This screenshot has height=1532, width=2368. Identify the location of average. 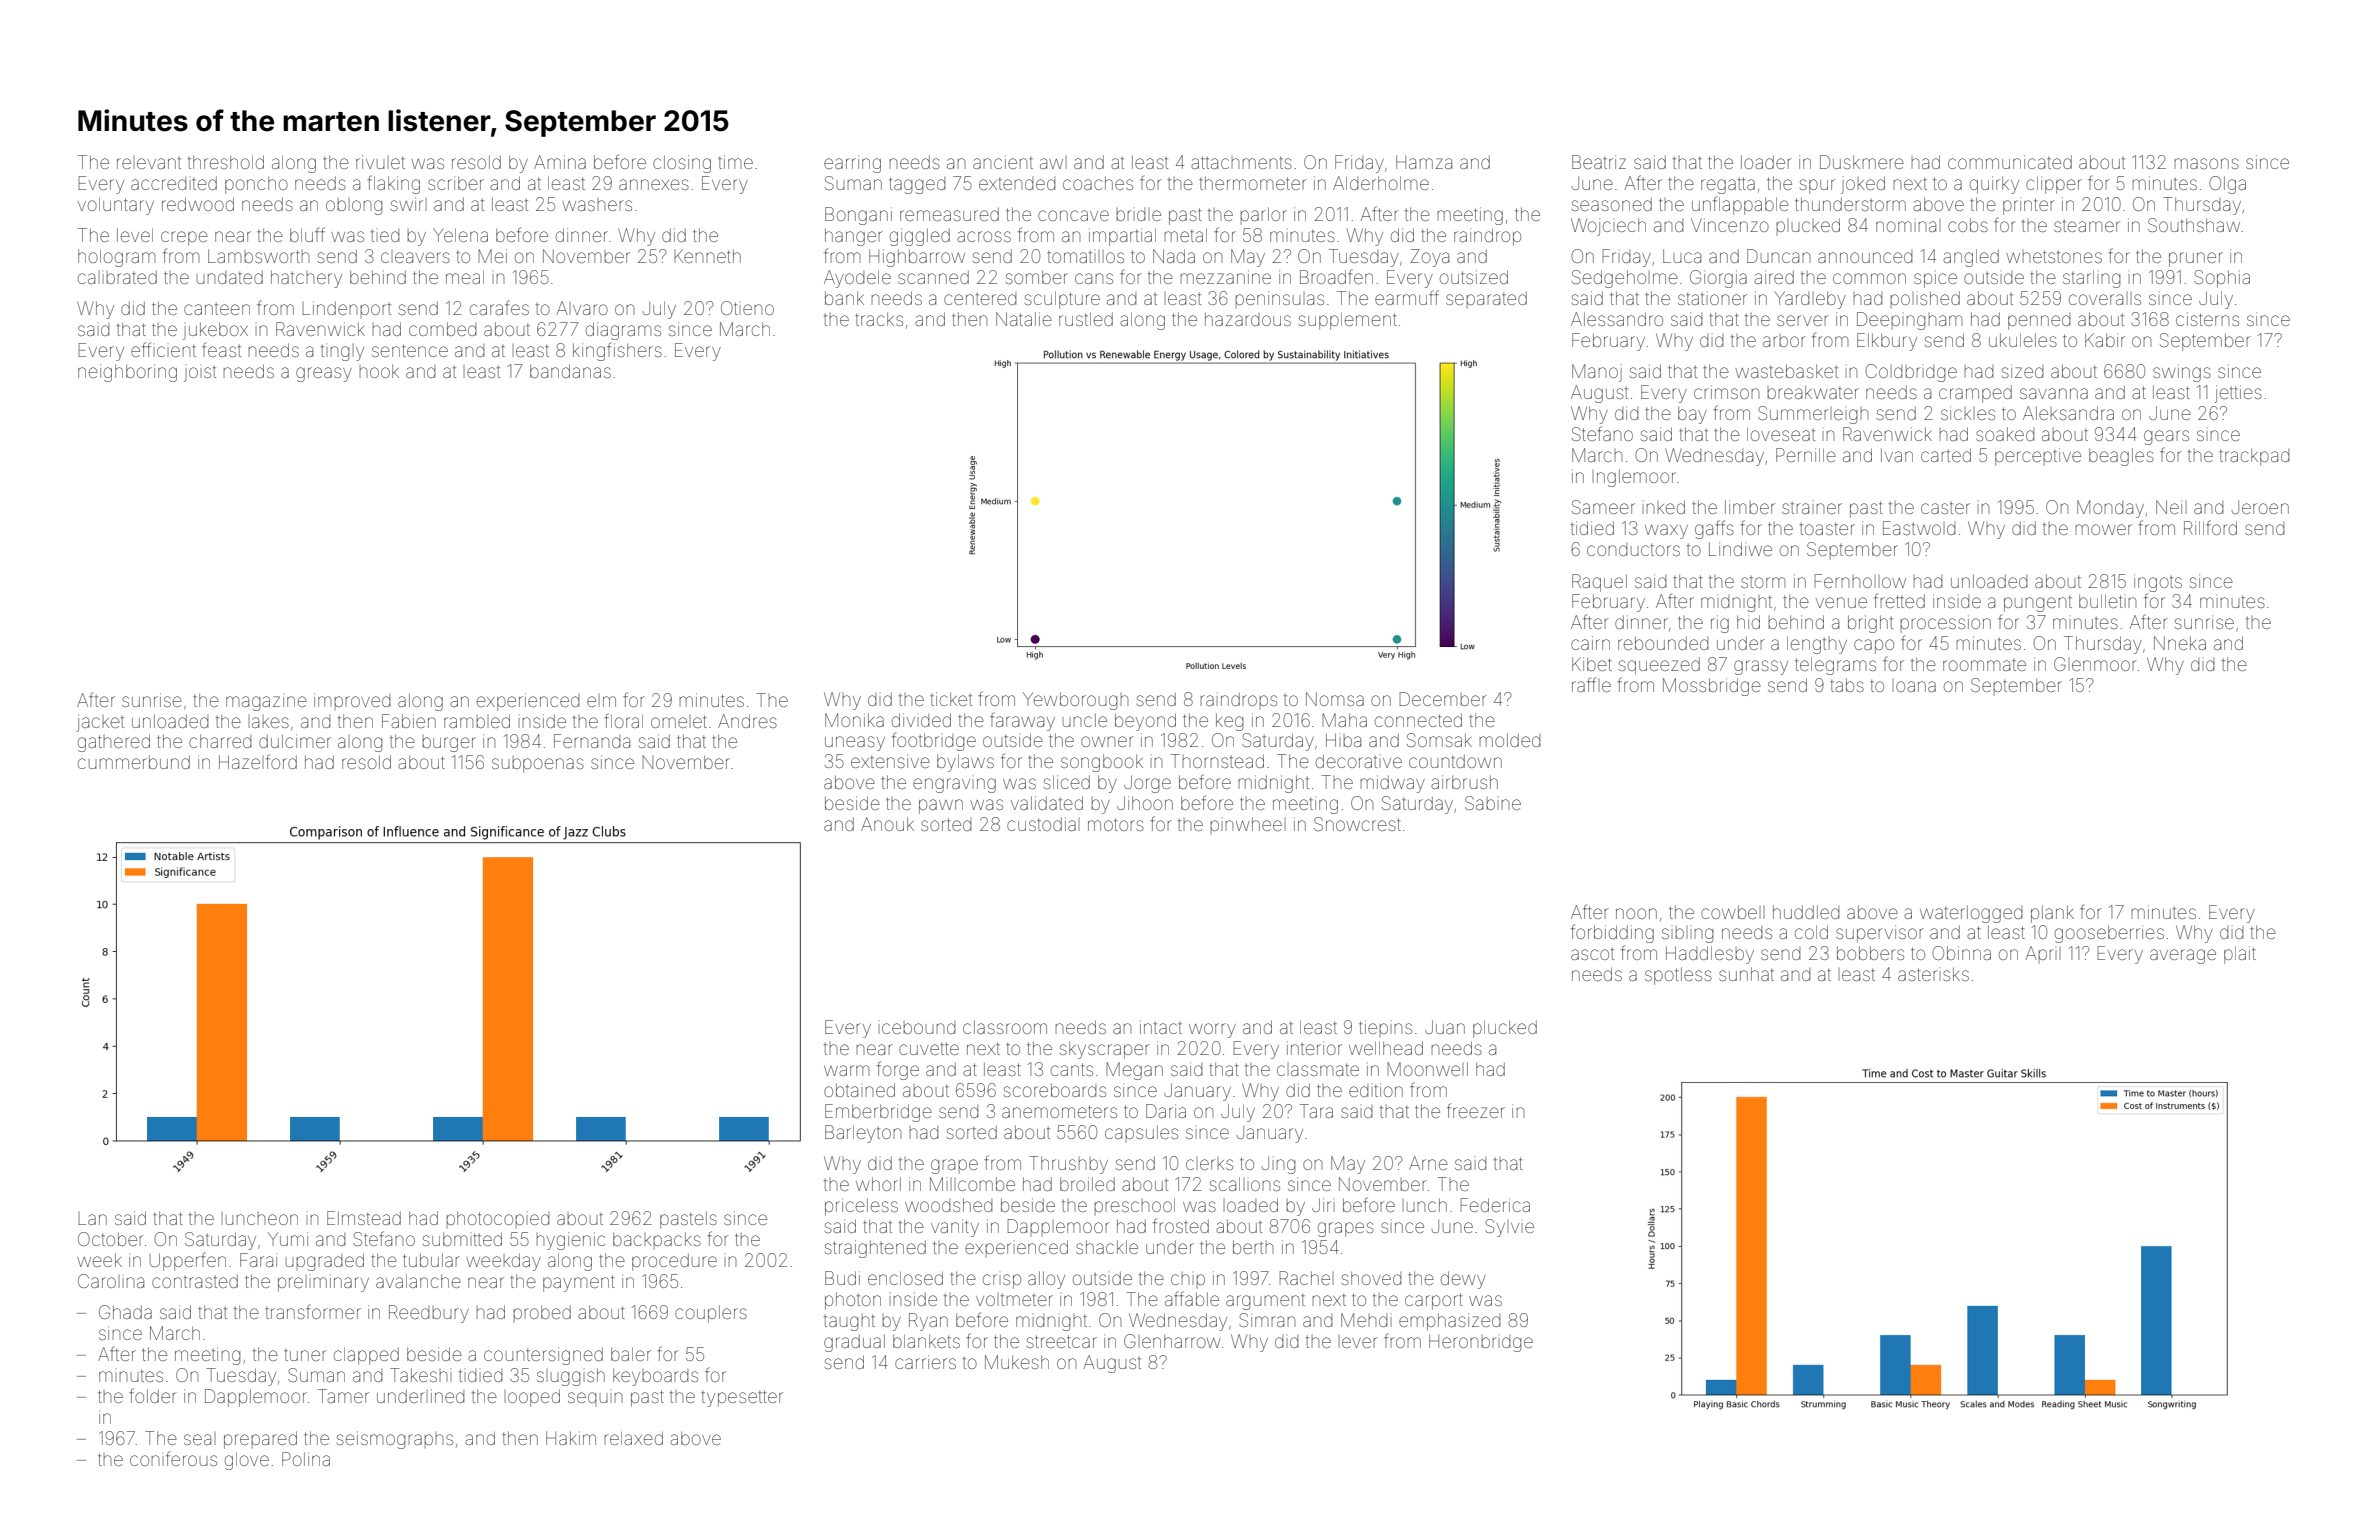
(2183, 956).
